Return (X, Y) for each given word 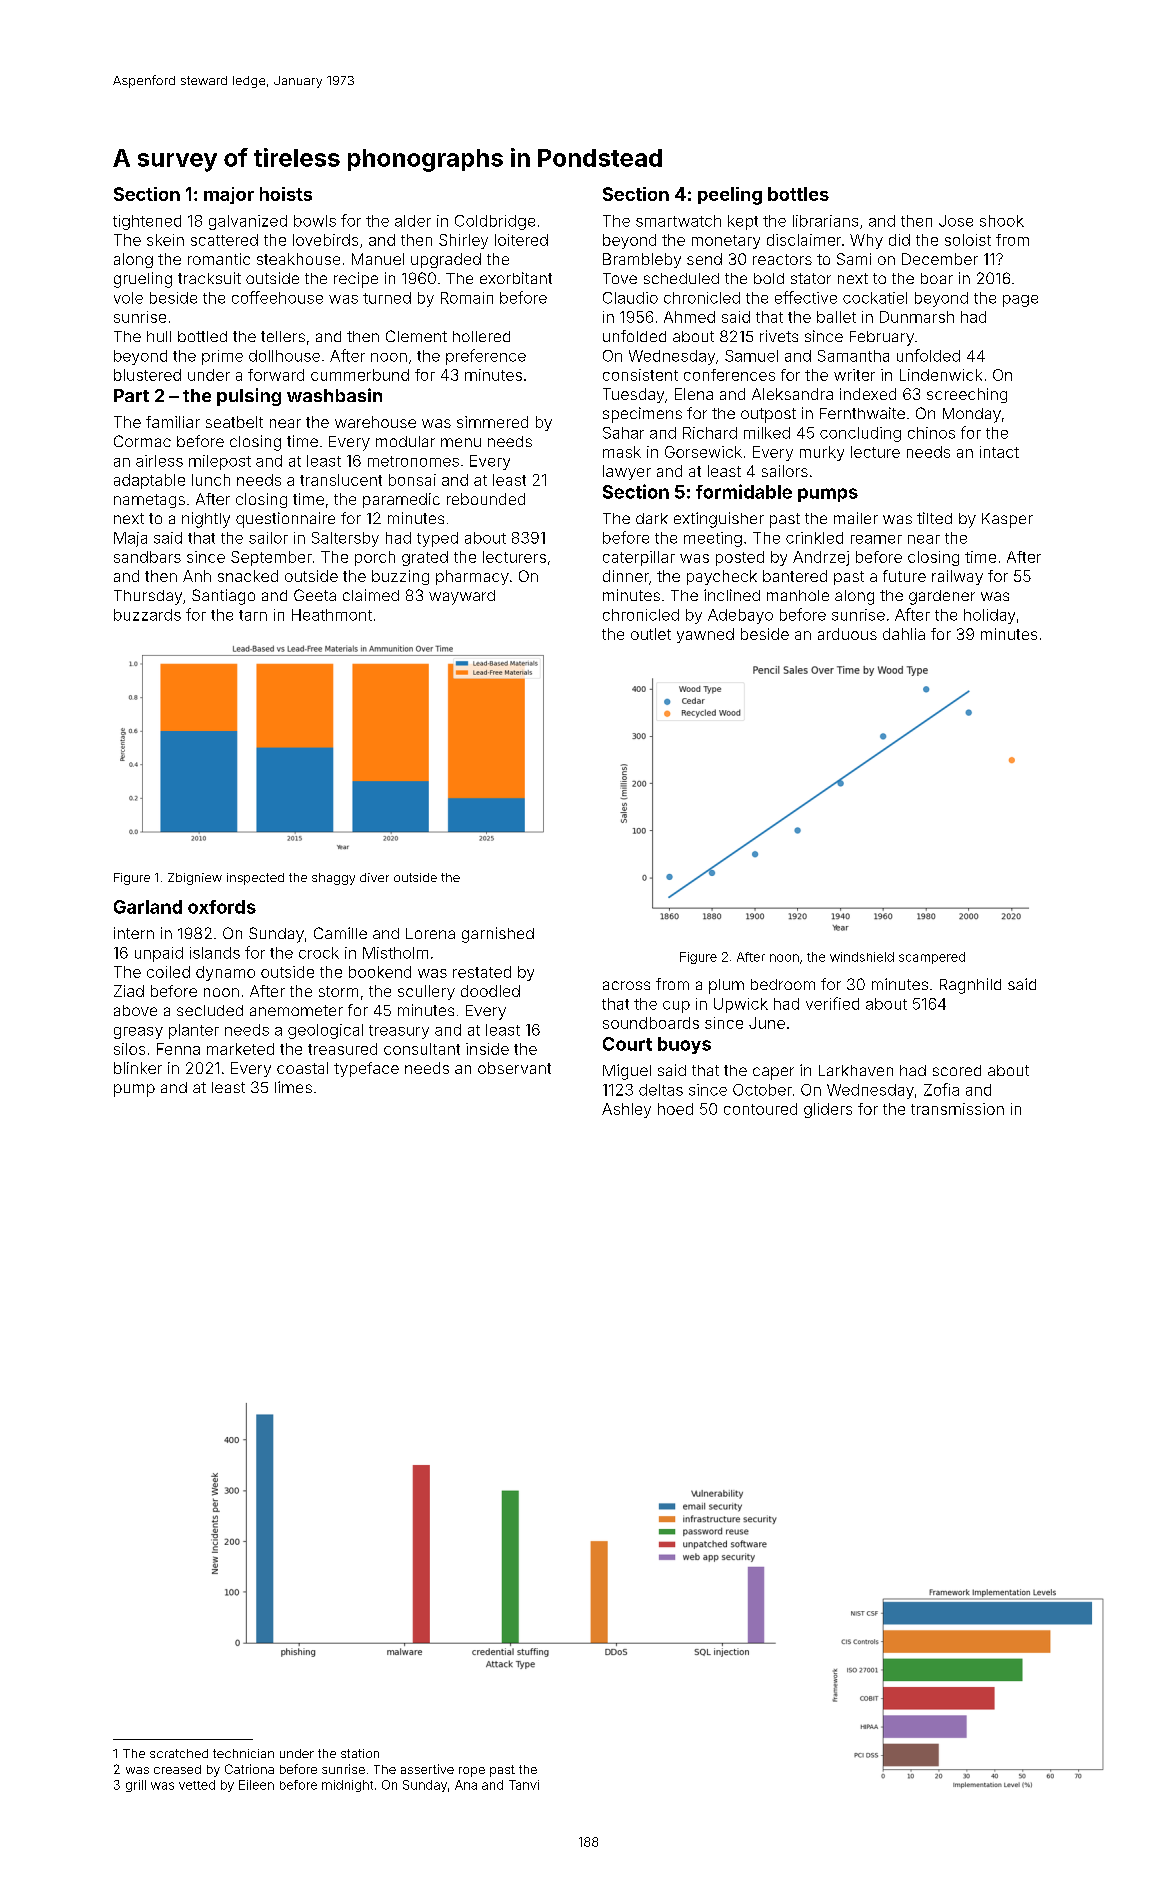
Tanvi (524, 1785)
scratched (179, 1753)
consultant (422, 1049)
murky (822, 453)
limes (293, 1087)
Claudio (630, 298)
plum (726, 986)
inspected (255, 879)
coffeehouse (277, 297)
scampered (932, 958)
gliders (828, 1110)
